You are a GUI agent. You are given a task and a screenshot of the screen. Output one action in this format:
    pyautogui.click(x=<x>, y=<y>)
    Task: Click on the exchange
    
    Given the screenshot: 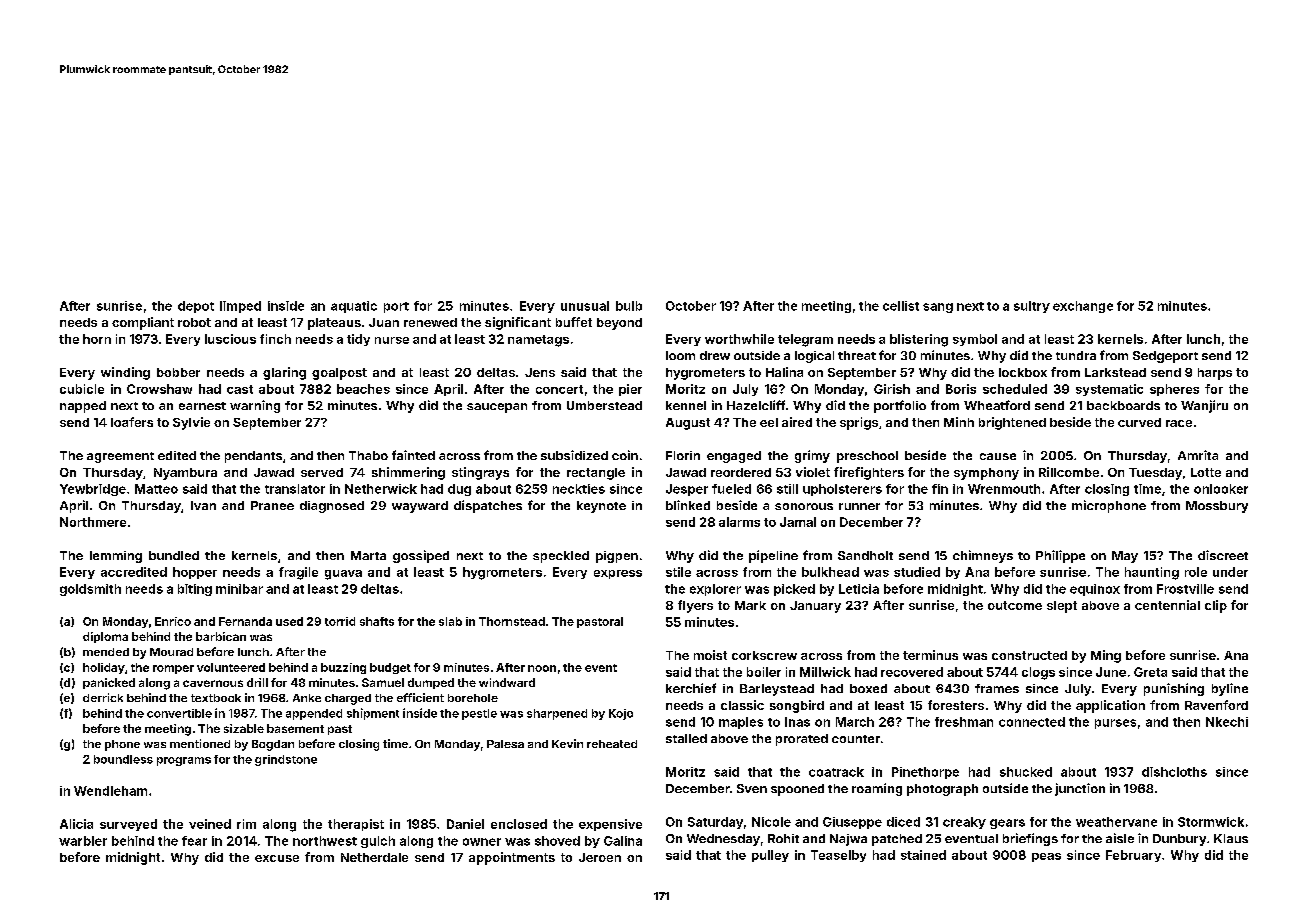 What is the action you would take?
    pyautogui.click(x=1083, y=307)
